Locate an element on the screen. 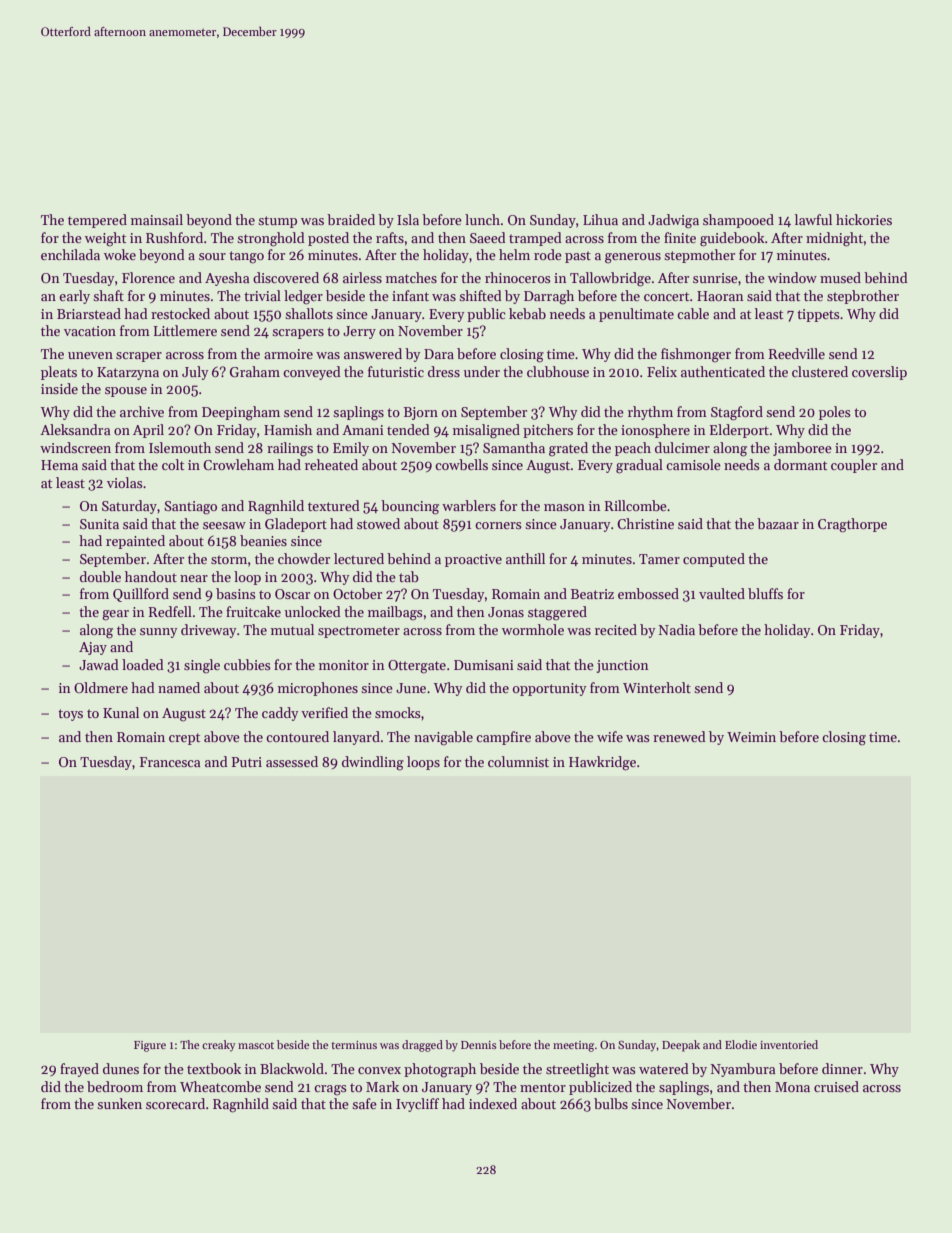  inventoried is located at coordinates (789, 1044).
